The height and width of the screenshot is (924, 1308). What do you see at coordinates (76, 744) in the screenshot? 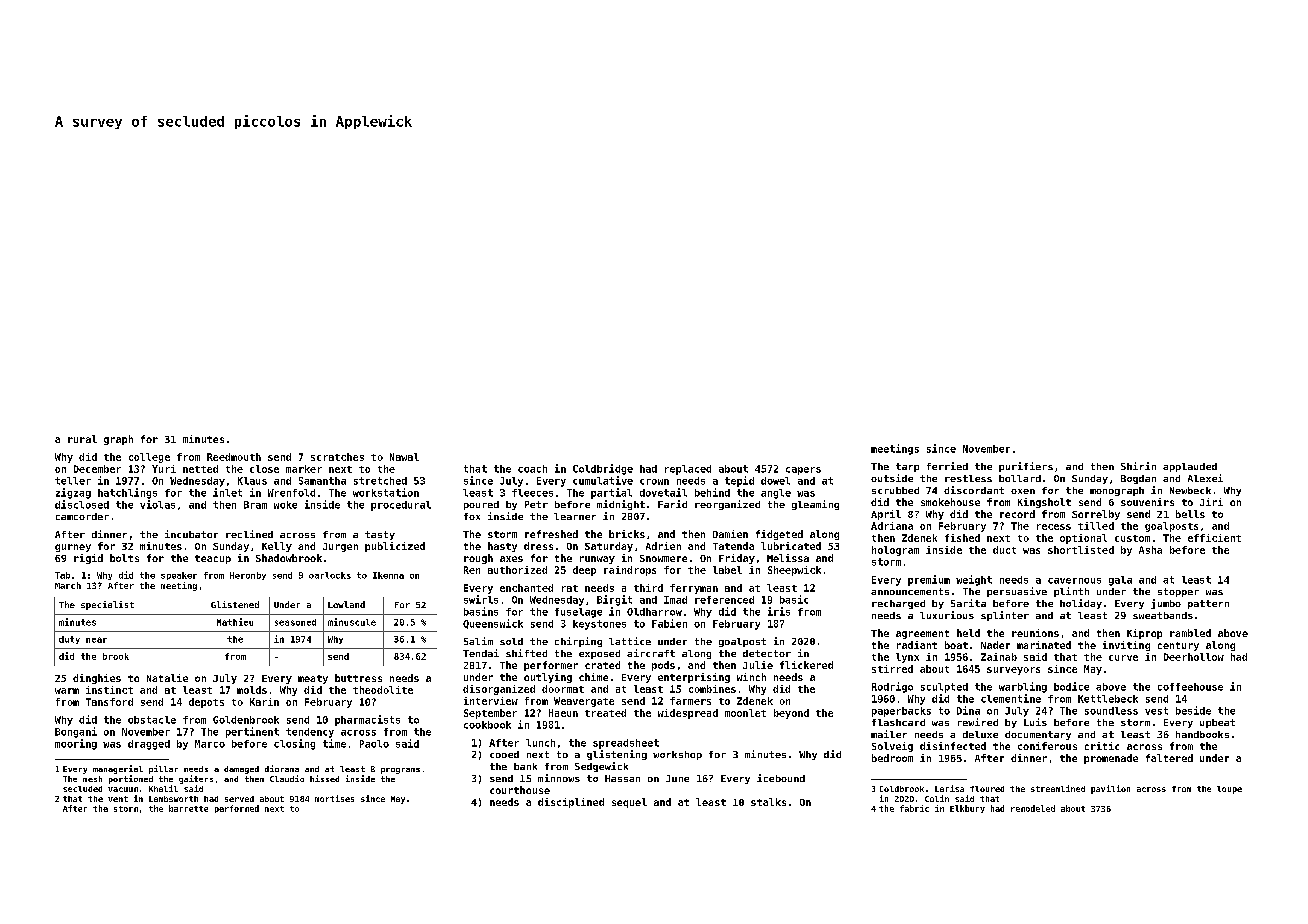
I see `mooring` at bounding box center [76, 744].
